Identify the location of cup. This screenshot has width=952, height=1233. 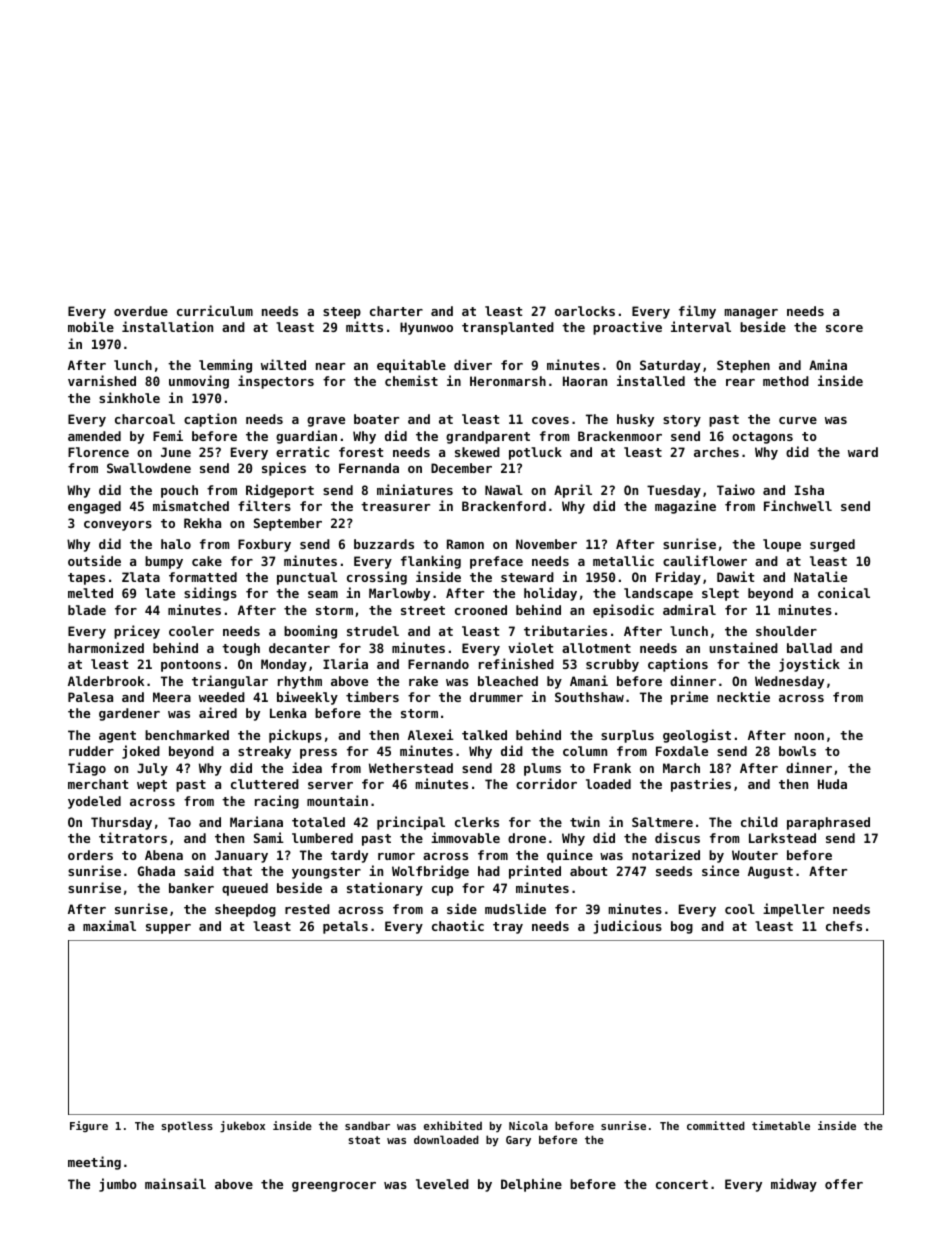
(442, 891).
